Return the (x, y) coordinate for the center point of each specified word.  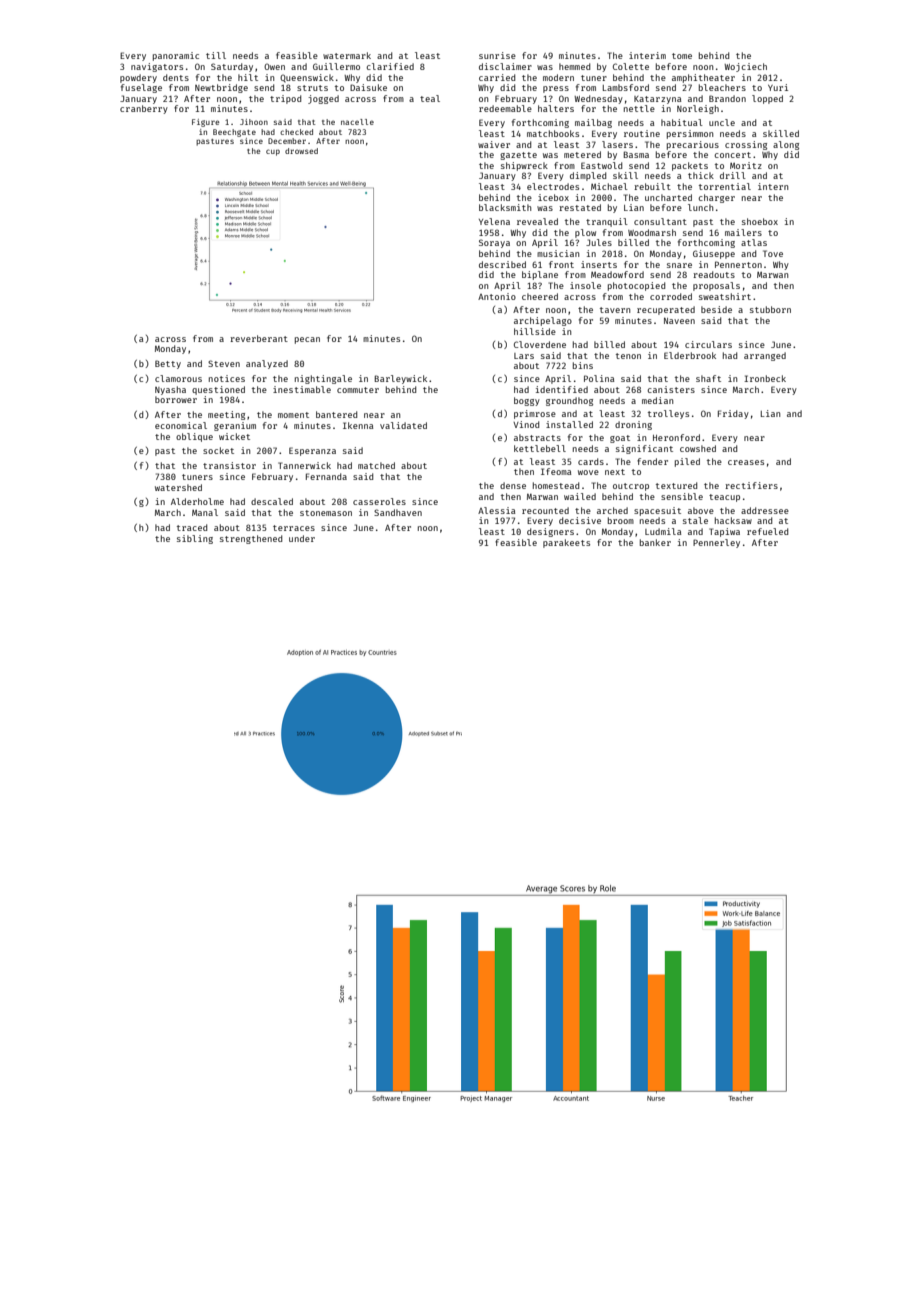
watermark (347, 55)
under (302, 538)
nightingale (323, 379)
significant (644, 449)
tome (682, 56)
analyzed (267, 364)
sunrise (497, 55)
